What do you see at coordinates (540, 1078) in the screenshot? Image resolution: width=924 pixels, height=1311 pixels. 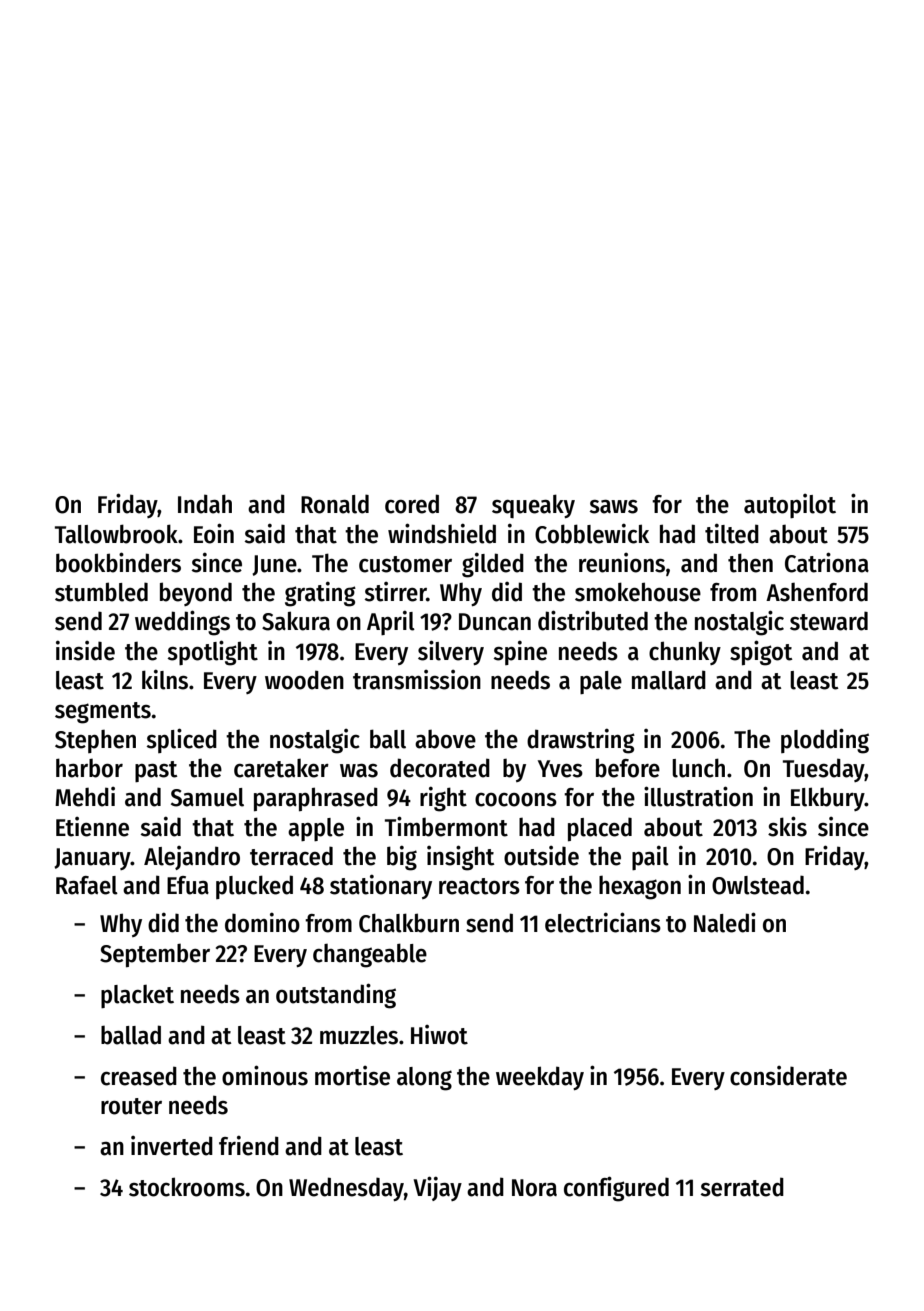 I see `weekday` at bounding box center [540, 1078].
